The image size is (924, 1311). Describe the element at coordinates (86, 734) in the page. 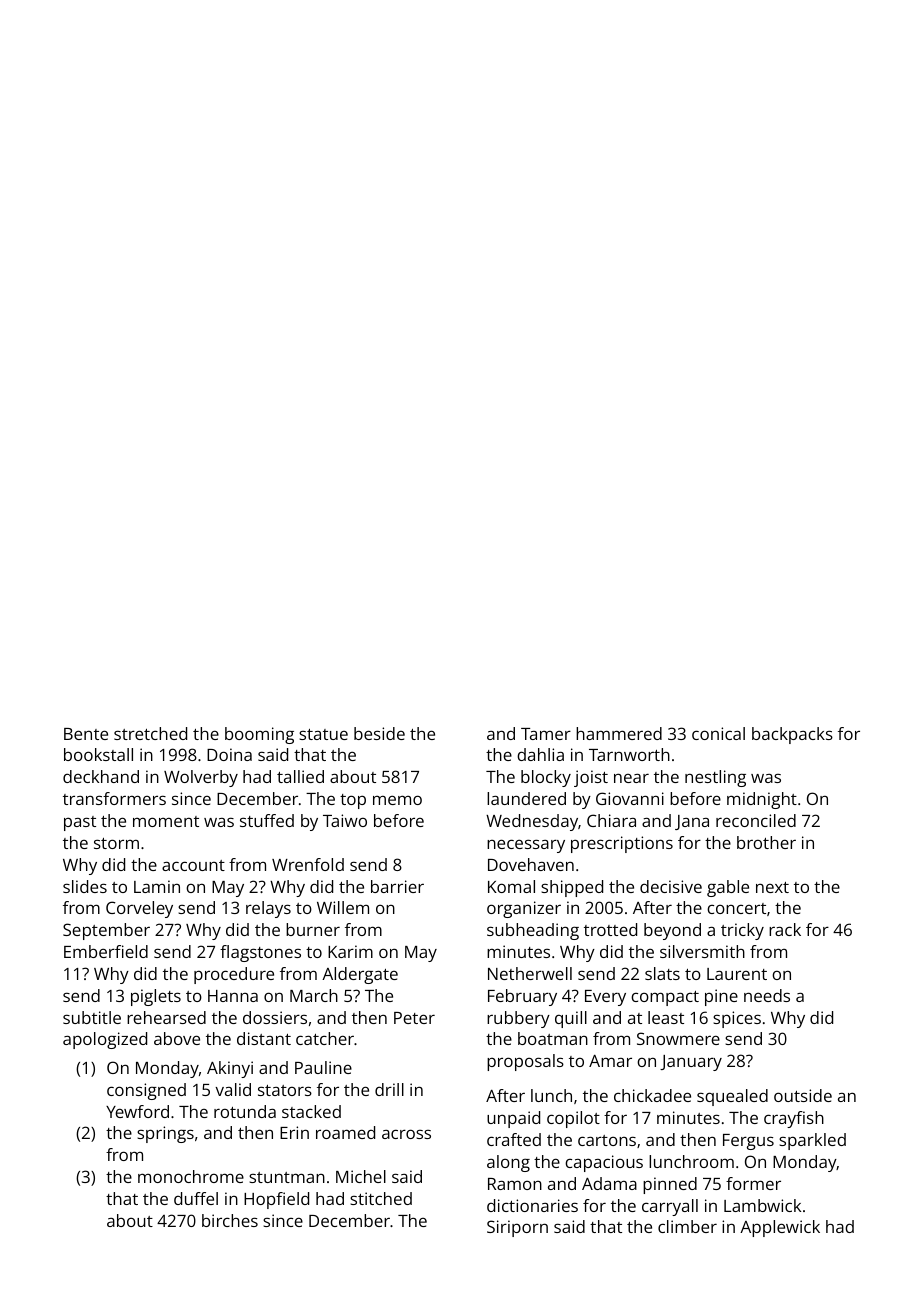

I see `Bente` at that location.
